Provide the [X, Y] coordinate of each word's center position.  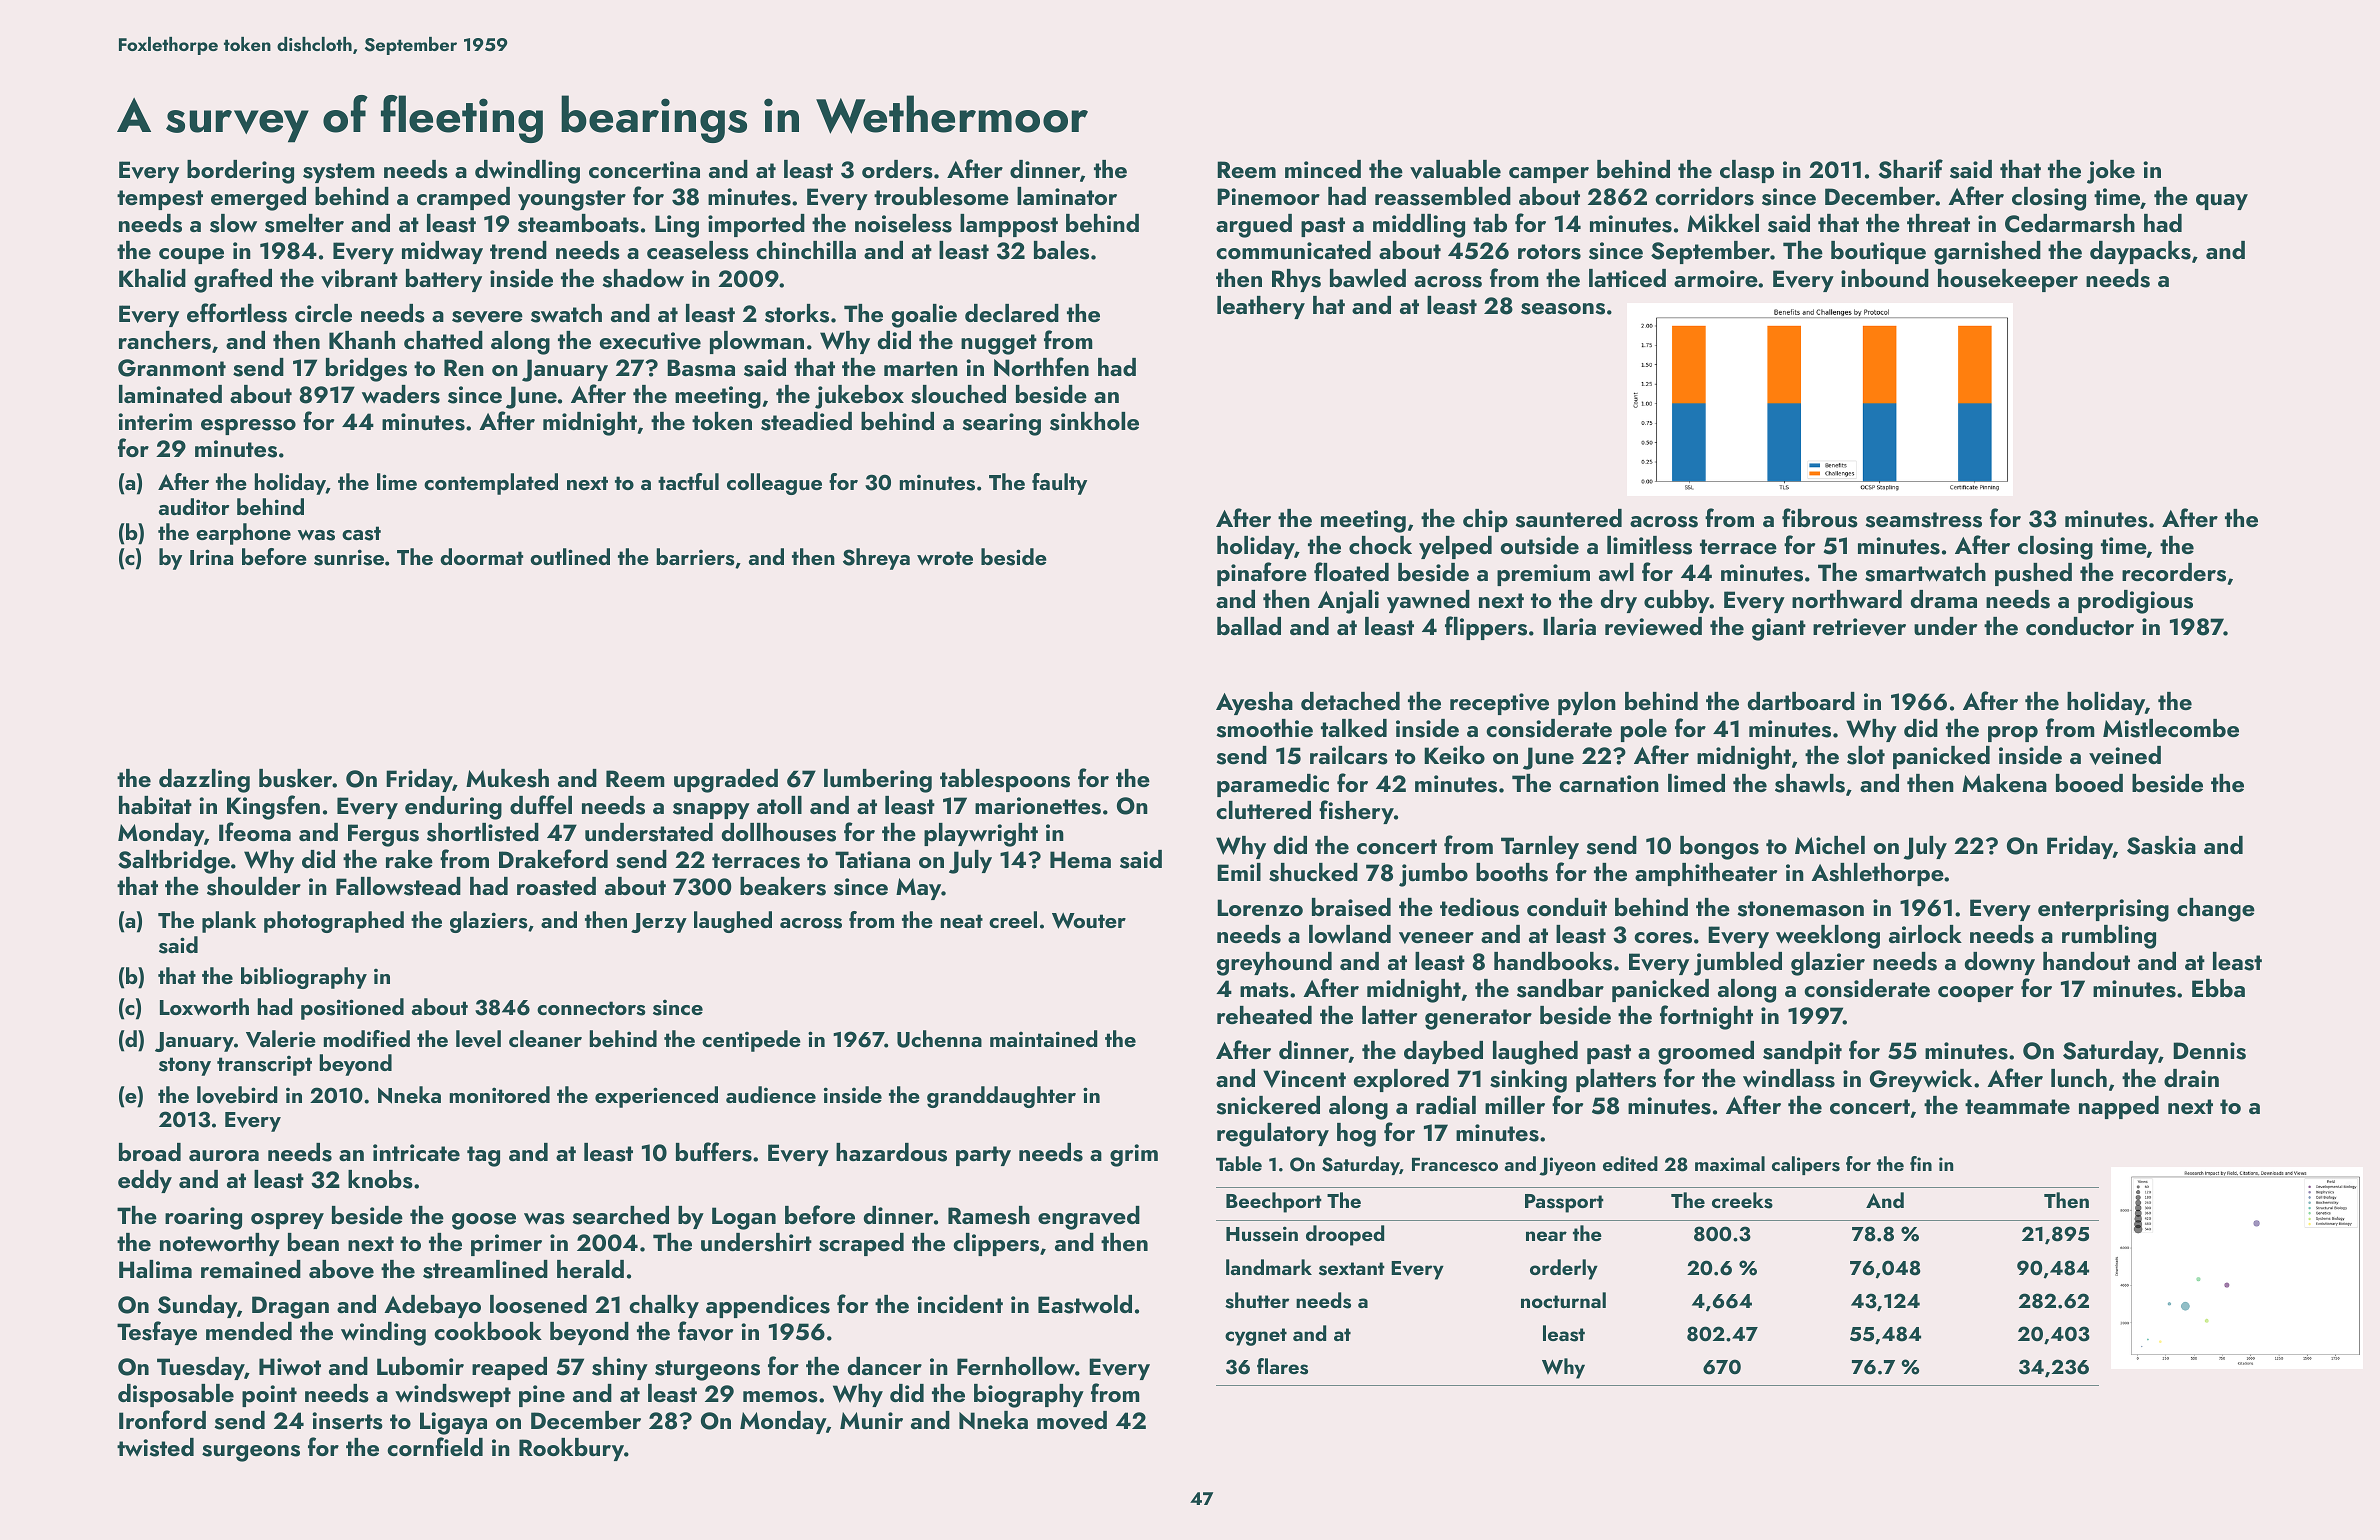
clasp [1747, 171]
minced [1323, 169]
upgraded [726, 781]
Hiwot [290, 1366]
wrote [945, 558]
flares [1282, 1366]
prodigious [2135, 602]
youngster [572, 200]
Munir [871, 1420]
